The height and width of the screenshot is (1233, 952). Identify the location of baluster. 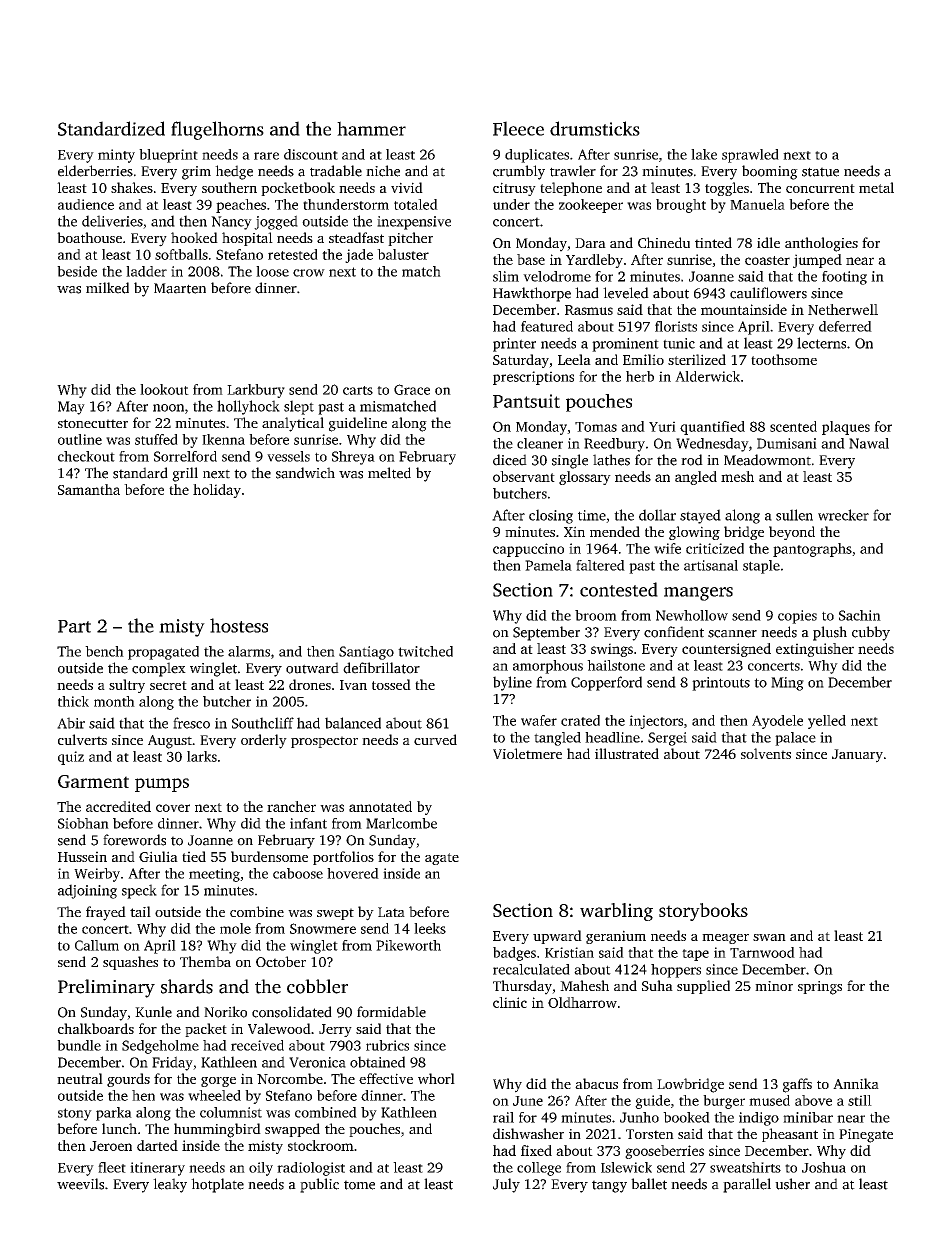
(403, 254).
